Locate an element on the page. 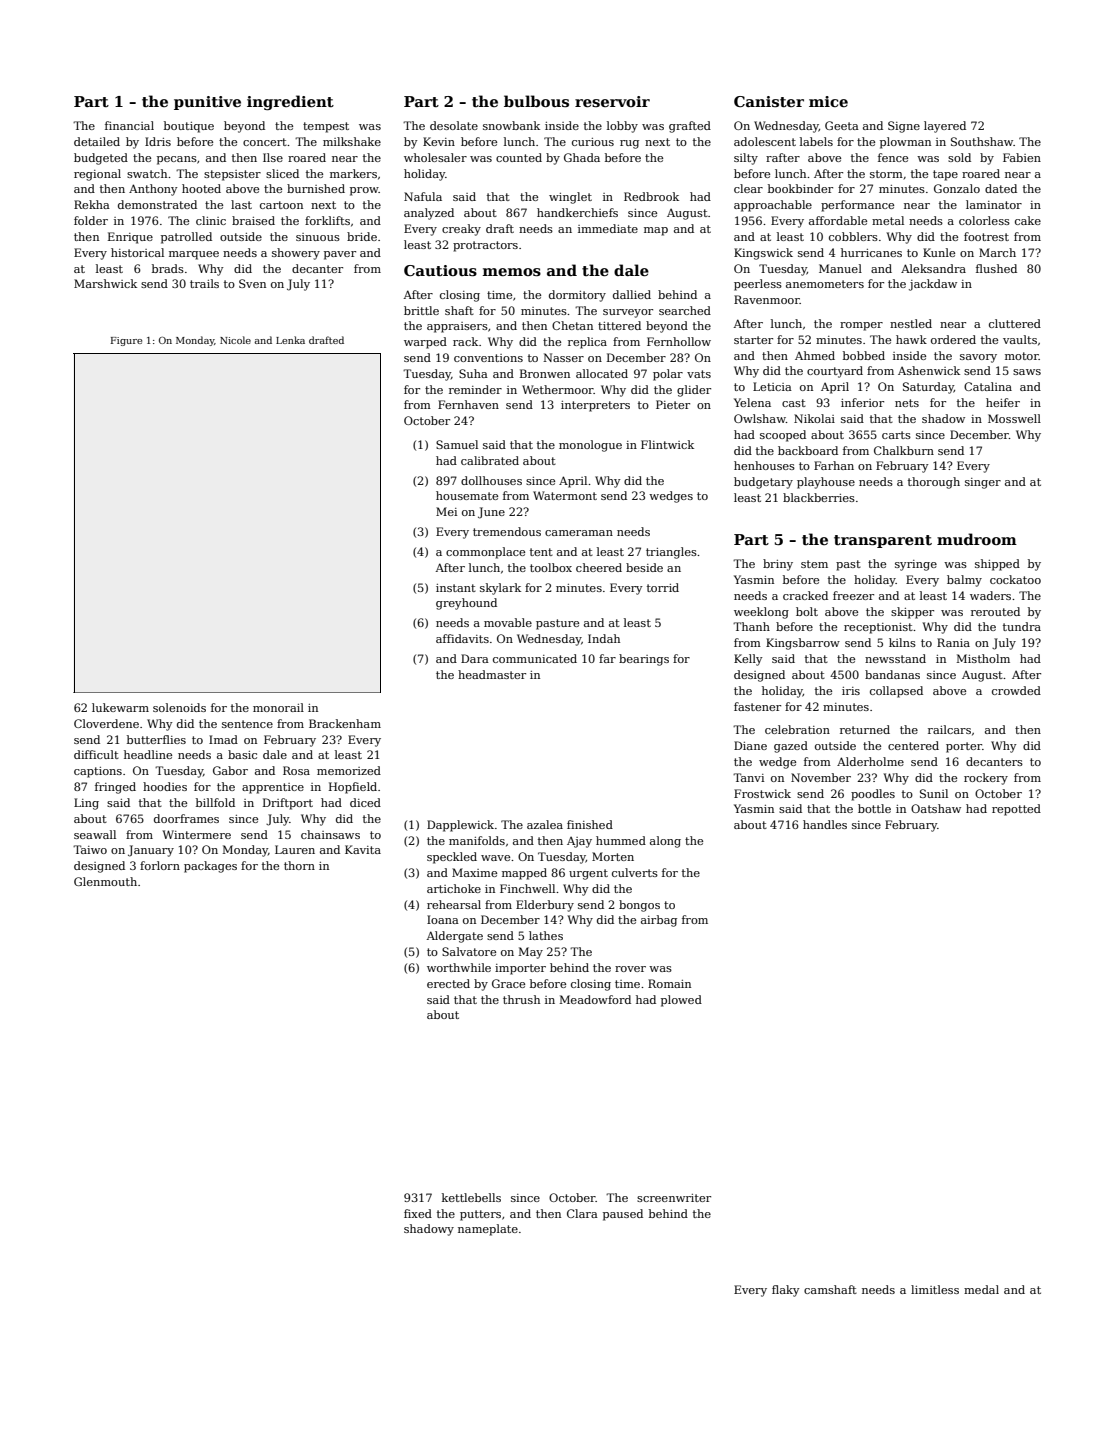 The width and height of the image is (1115, 1443). mapped is located at coordinates (524, 874).
